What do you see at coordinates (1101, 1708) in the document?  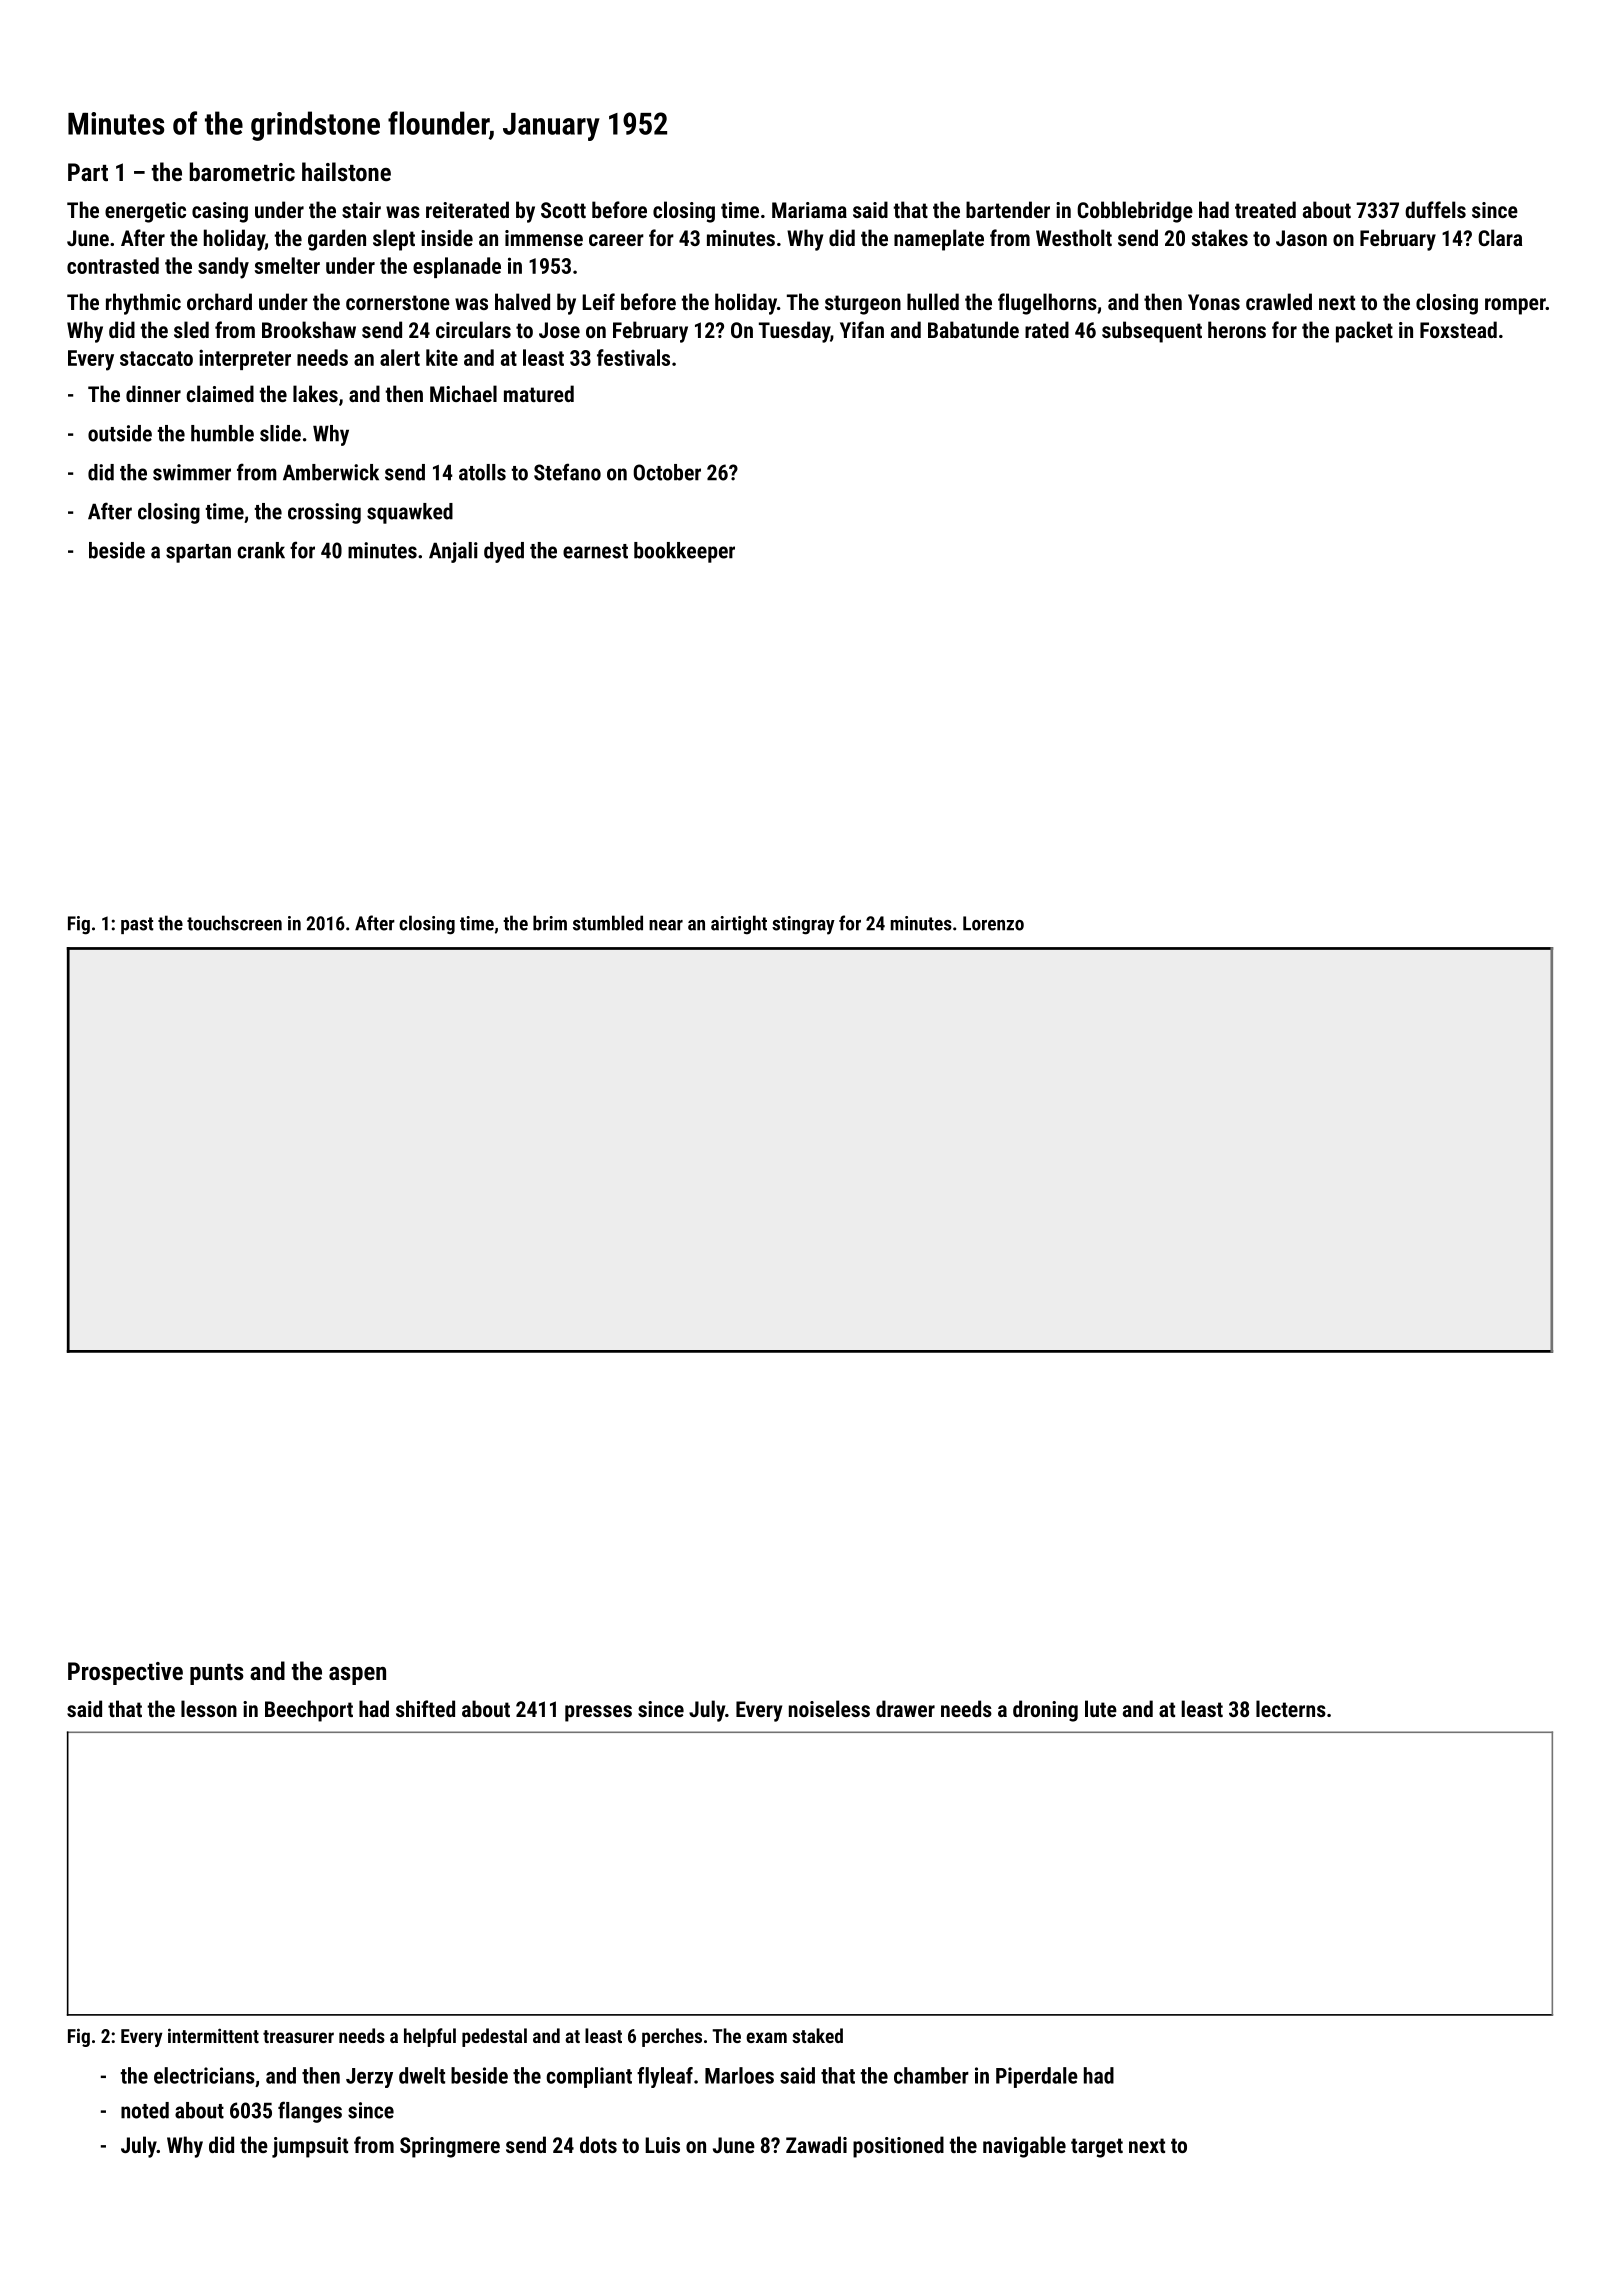 I see `lute` at bounding box center [1101, 1708].
